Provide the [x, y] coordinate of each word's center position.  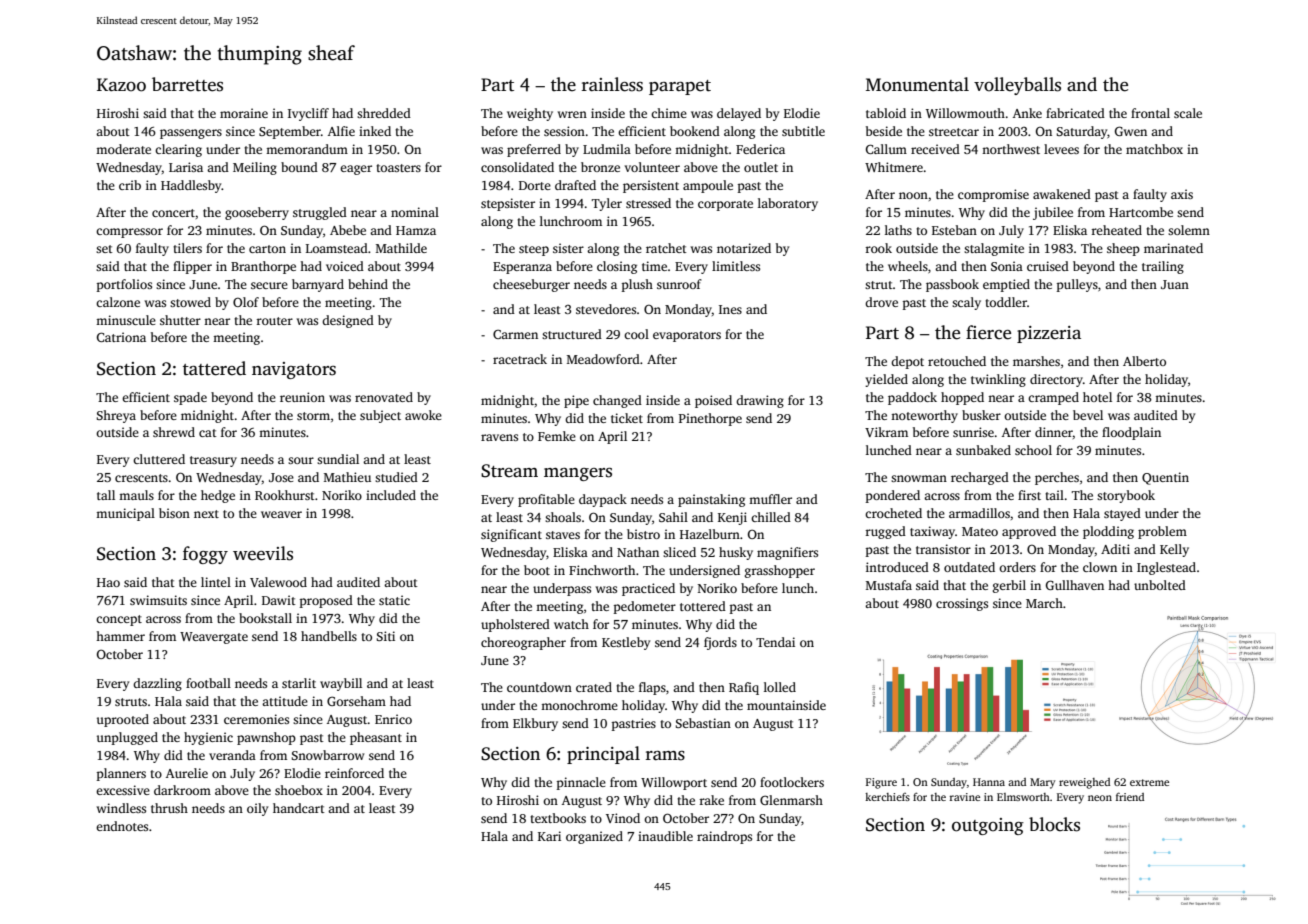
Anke [1027, 113]
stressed [648, 203]
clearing [178, 150]
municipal [125, 514]
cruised [1048, 266]
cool [636, 334]
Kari [549, 836]
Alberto [1144, 361]
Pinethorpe [710, 419]
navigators [294, 370]
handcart [299, 808]
